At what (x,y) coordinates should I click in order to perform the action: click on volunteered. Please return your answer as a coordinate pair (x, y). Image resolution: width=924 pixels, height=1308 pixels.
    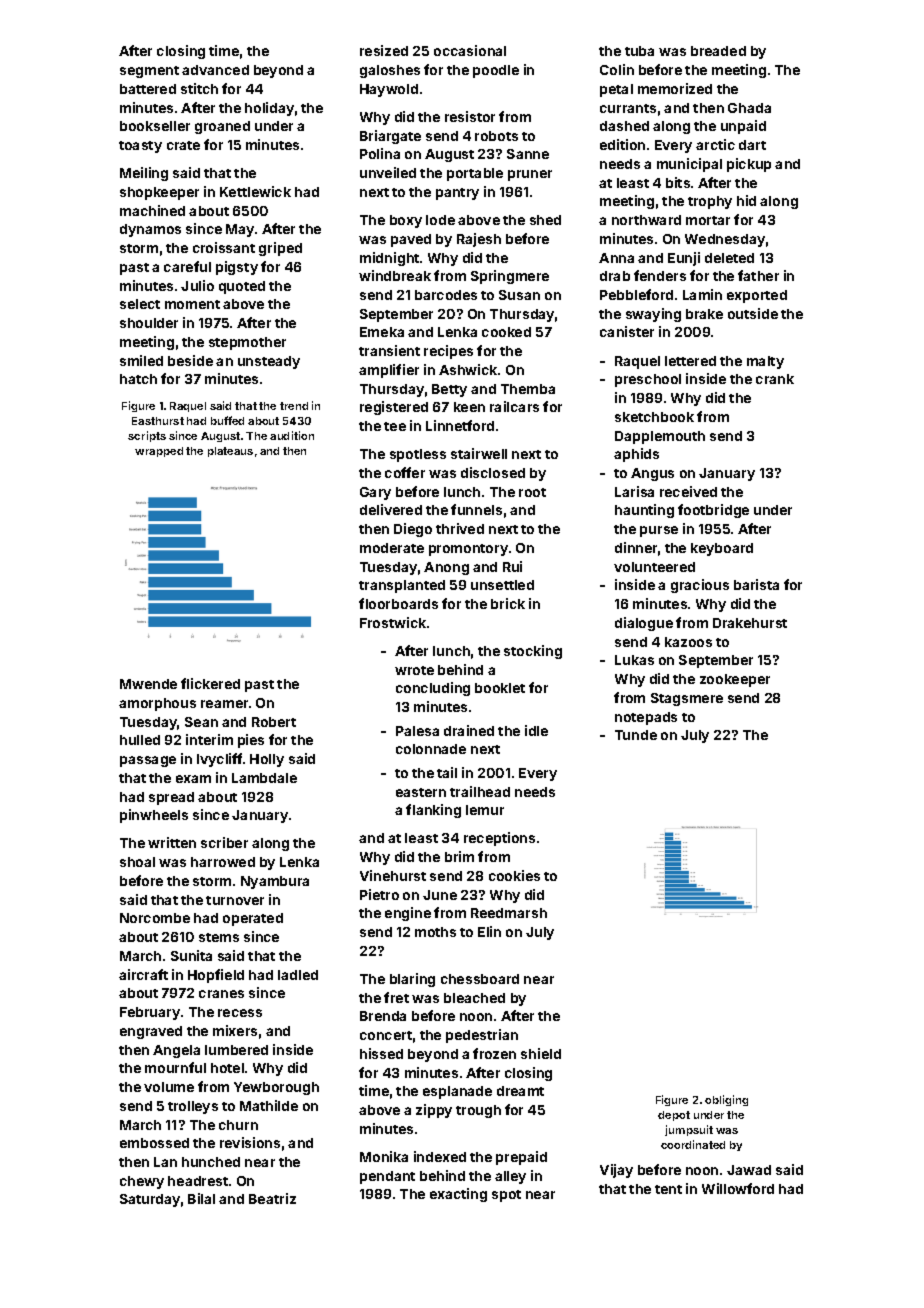
    Looking at the image, I should click on (654, 567).
